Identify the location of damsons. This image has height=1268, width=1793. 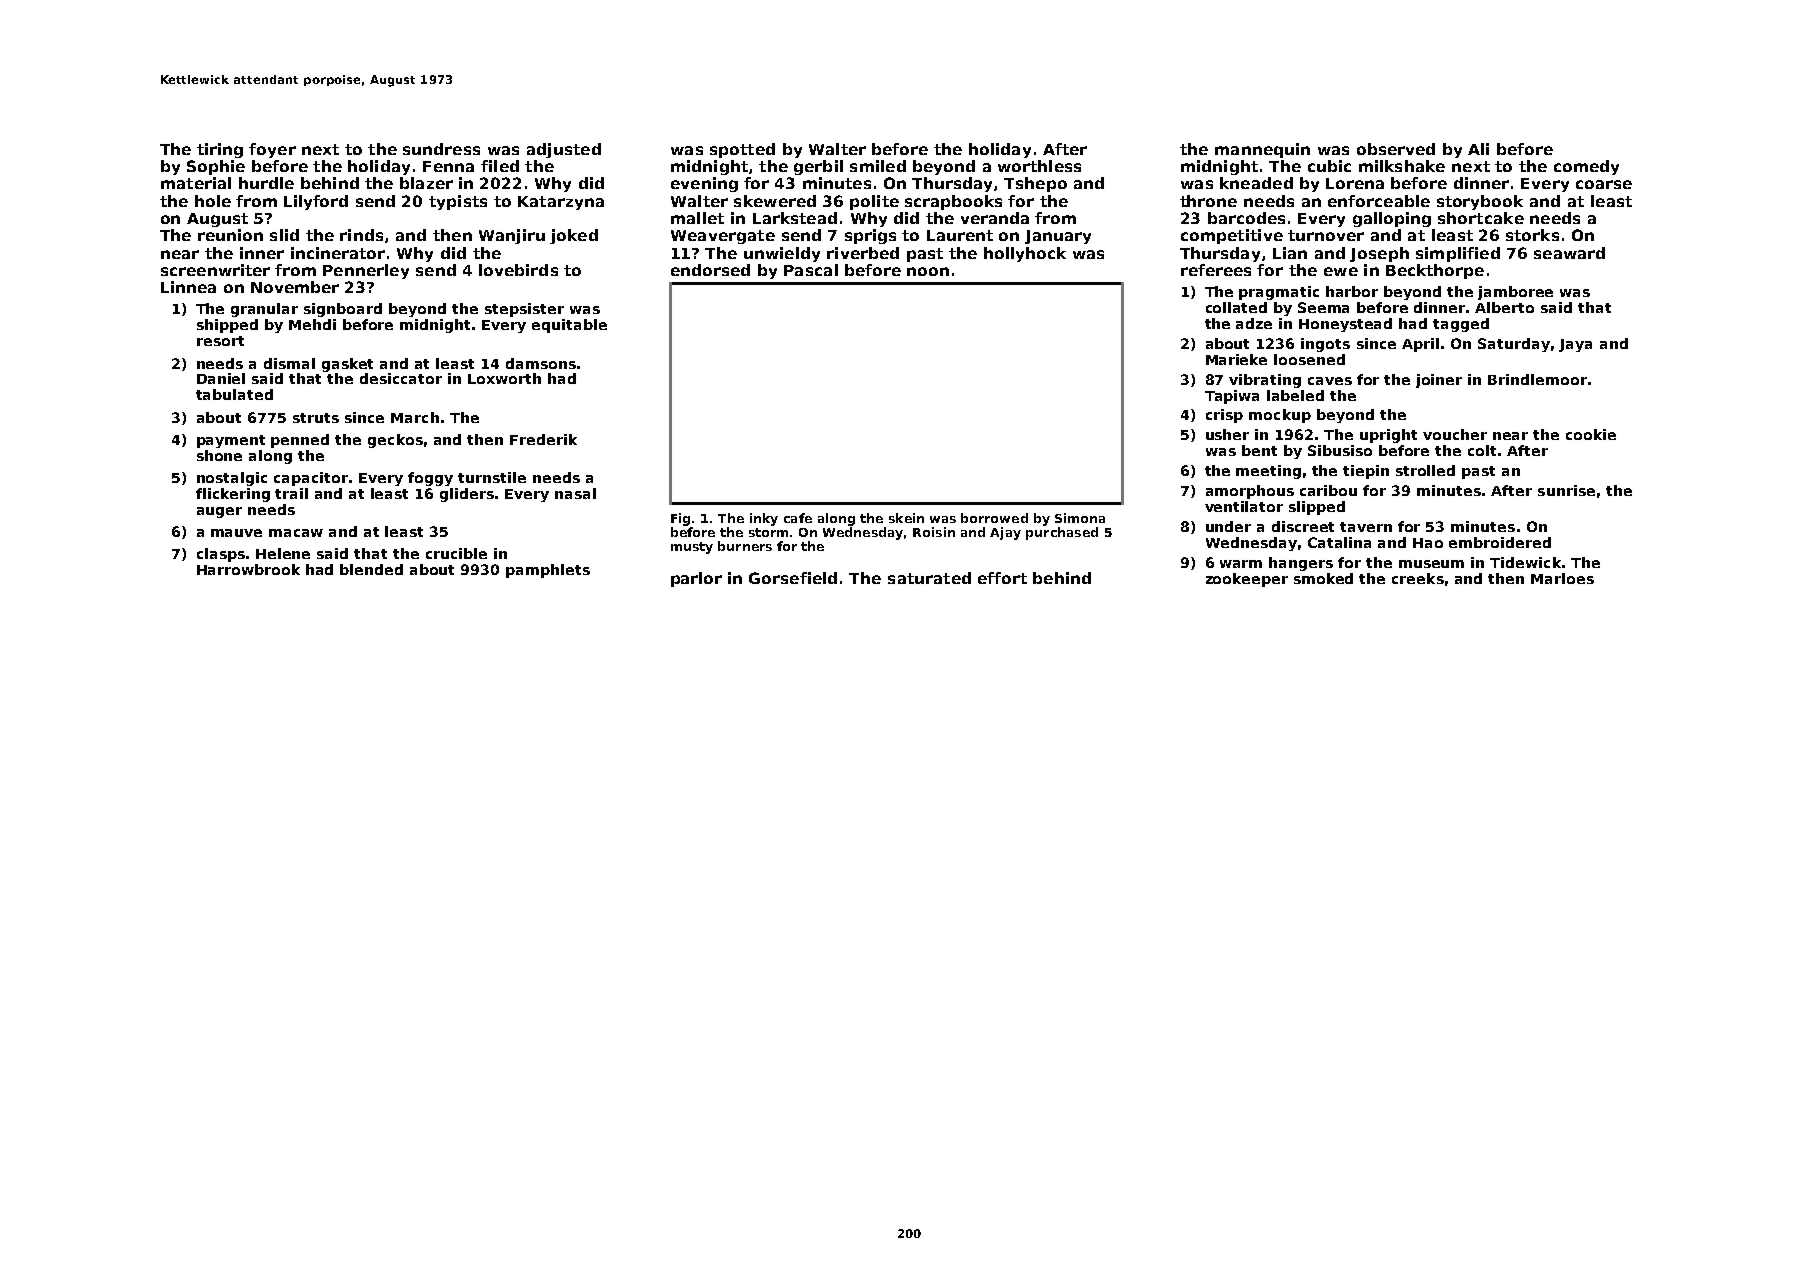
(541, 363).
